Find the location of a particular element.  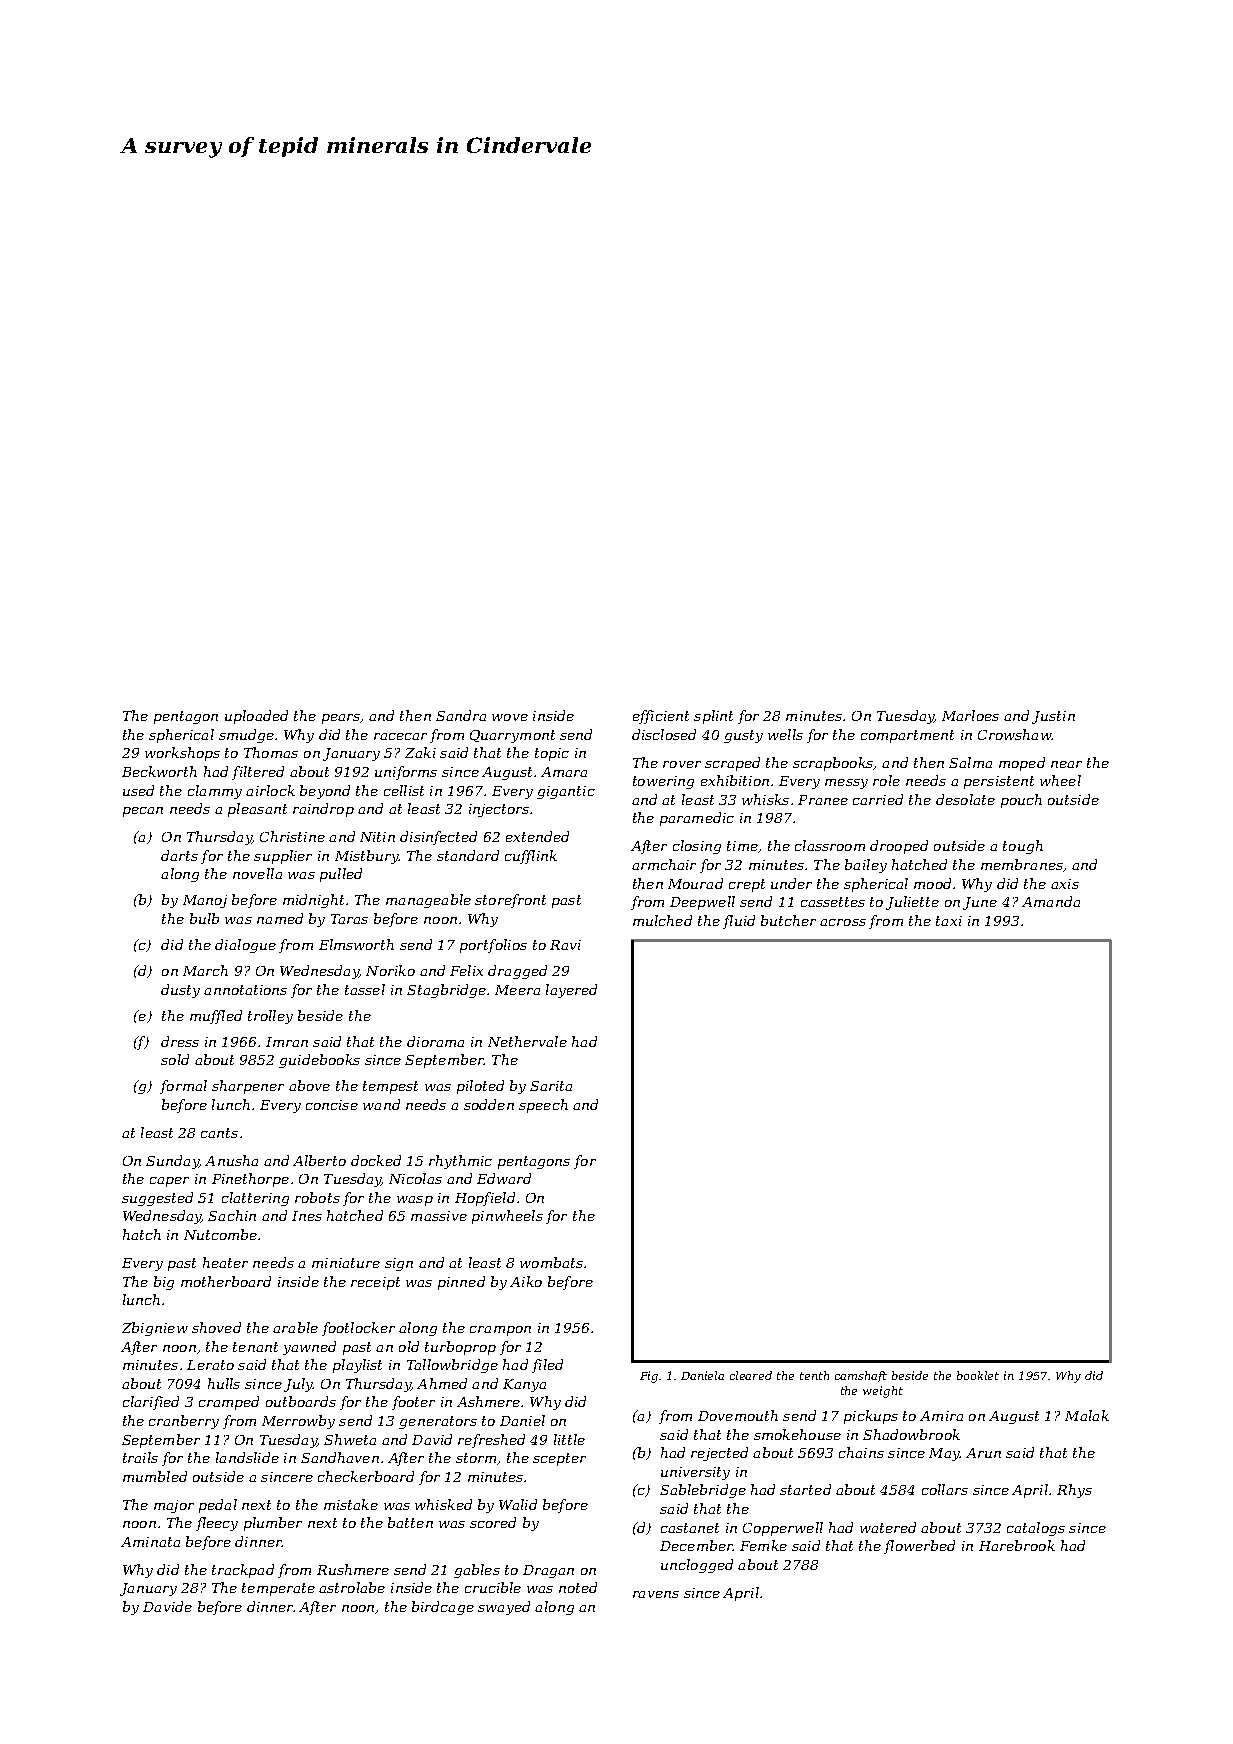

Justin is located at coordinates (1053, 717).
